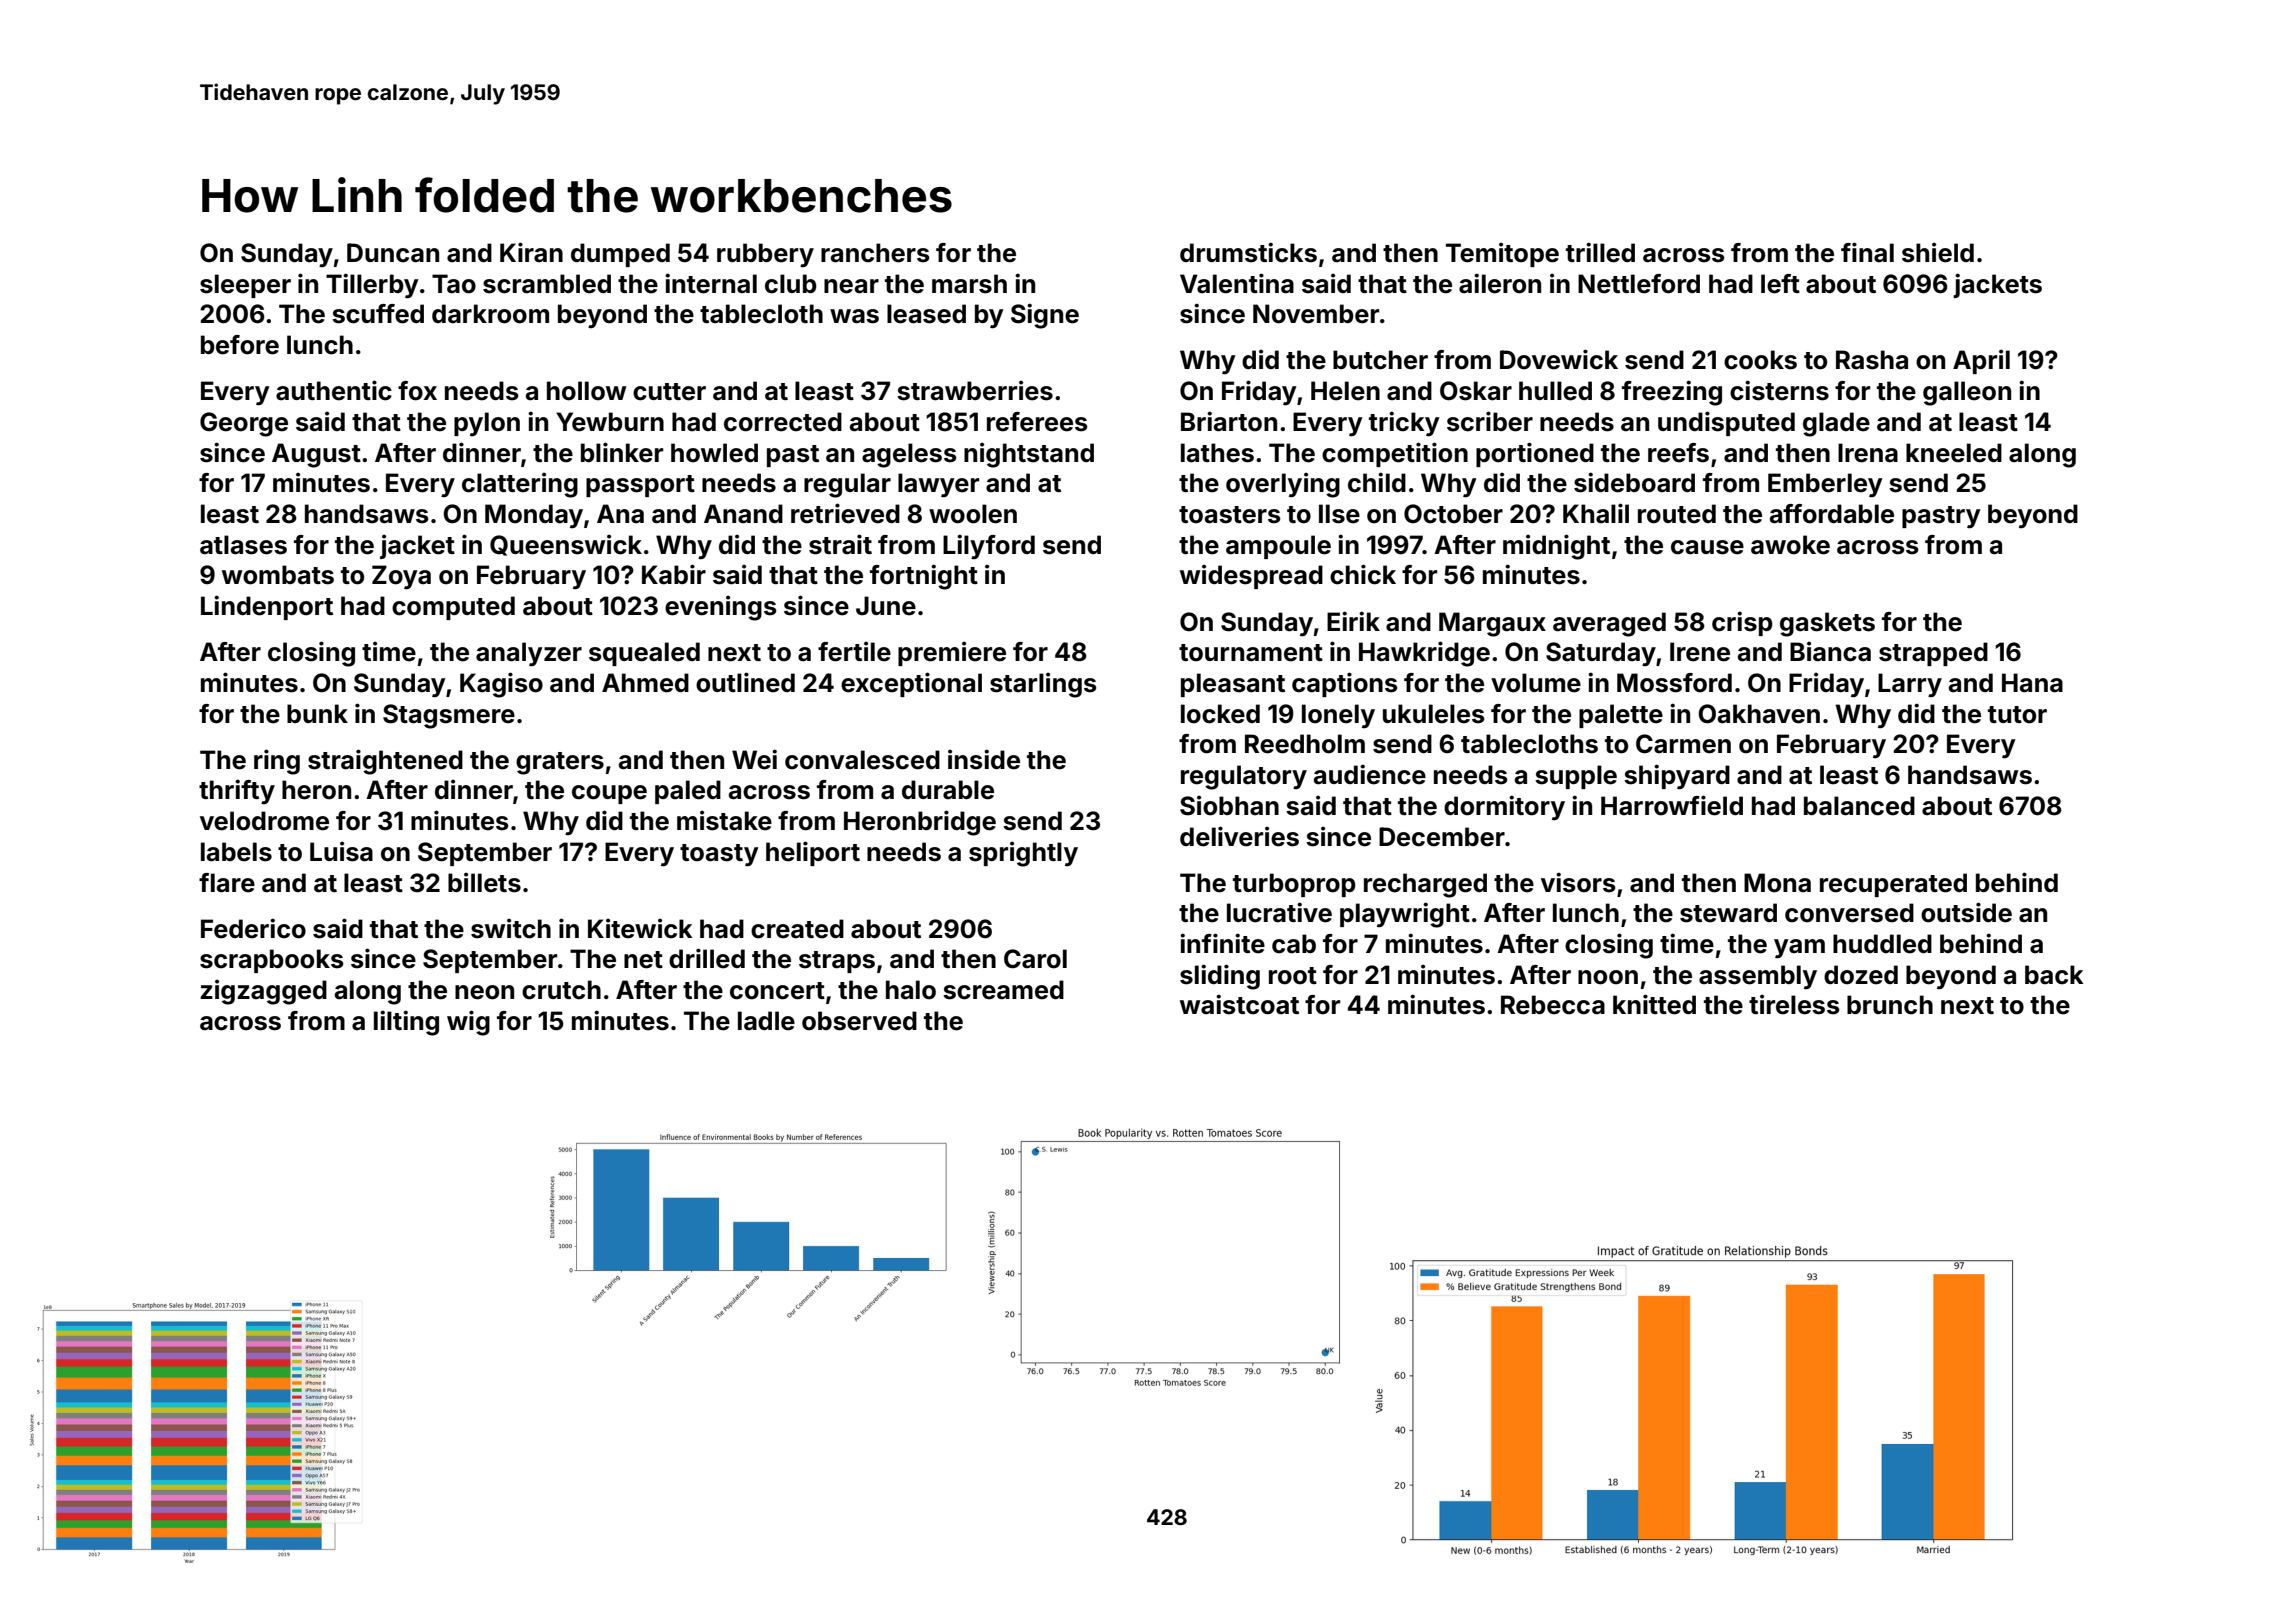 The height and width of the image is (1620, 2292). I want to click on outside, so click(1966, 912).
